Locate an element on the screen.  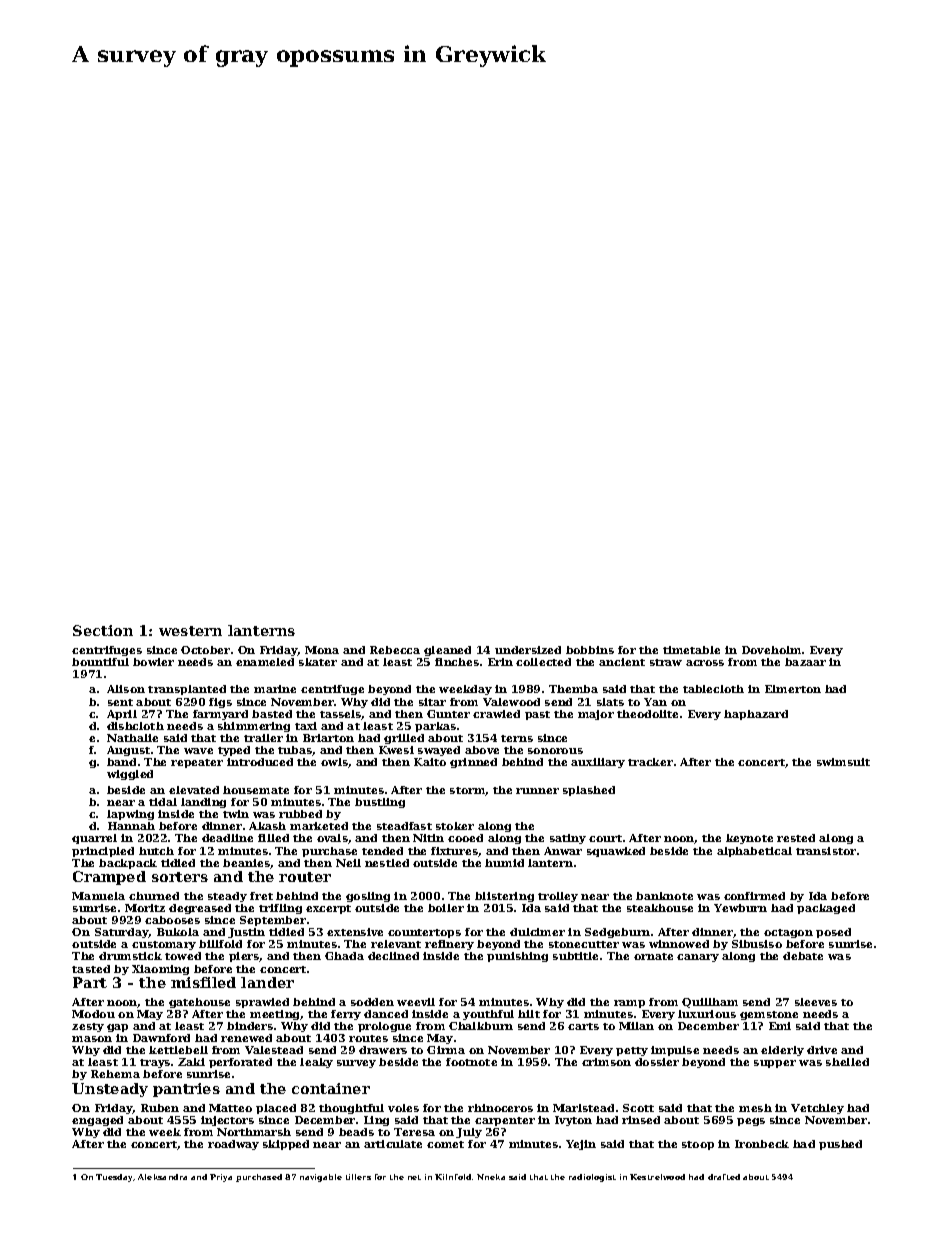
Quillham is located at coordinates (710, 1003).
